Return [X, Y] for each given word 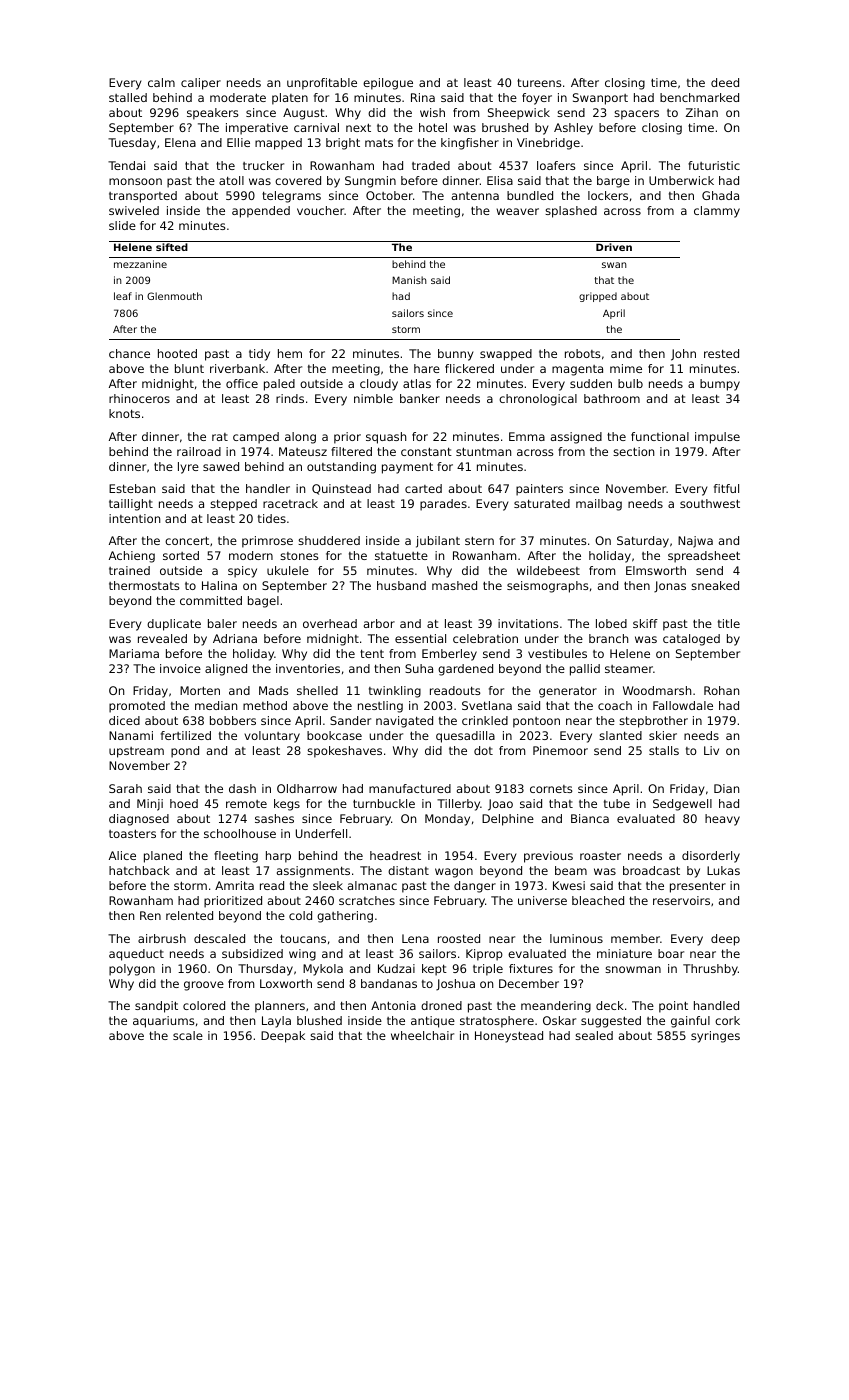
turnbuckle [384, 803]
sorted [181, 555]
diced [124, 720]
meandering [556, 1007]
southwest [710, 503]
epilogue [388, 84]
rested [721, 353]
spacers [636, 115]
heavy [722, 820]
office [242, 383]
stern [479, 540]
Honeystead [509, 1037]
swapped [506, 355]
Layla [276, 1022]
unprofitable [322, 84]
